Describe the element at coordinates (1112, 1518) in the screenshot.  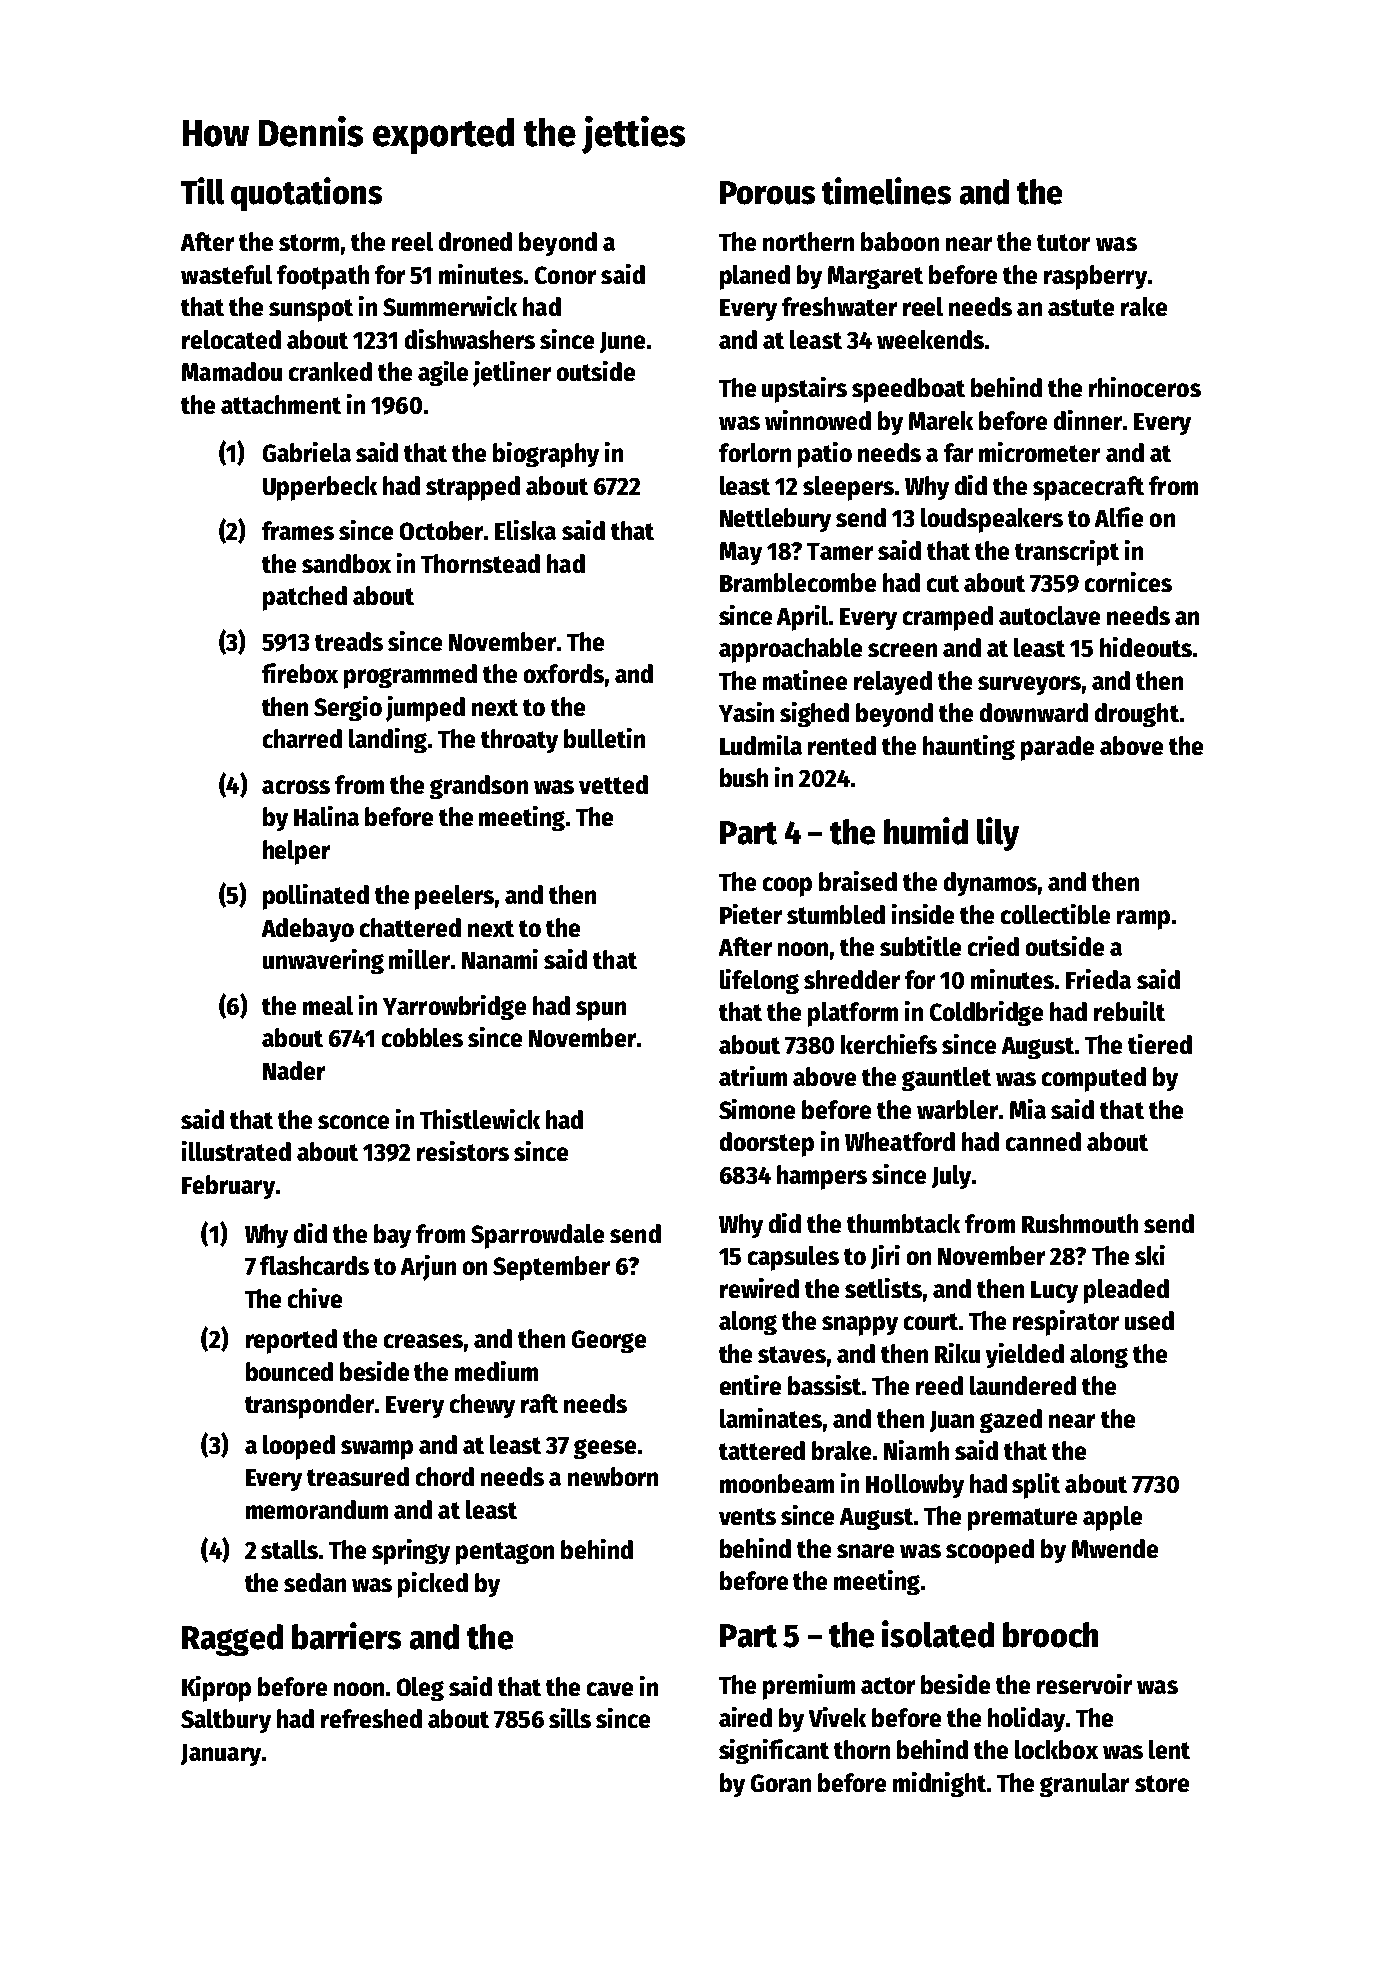
I see `apple` at that location.
